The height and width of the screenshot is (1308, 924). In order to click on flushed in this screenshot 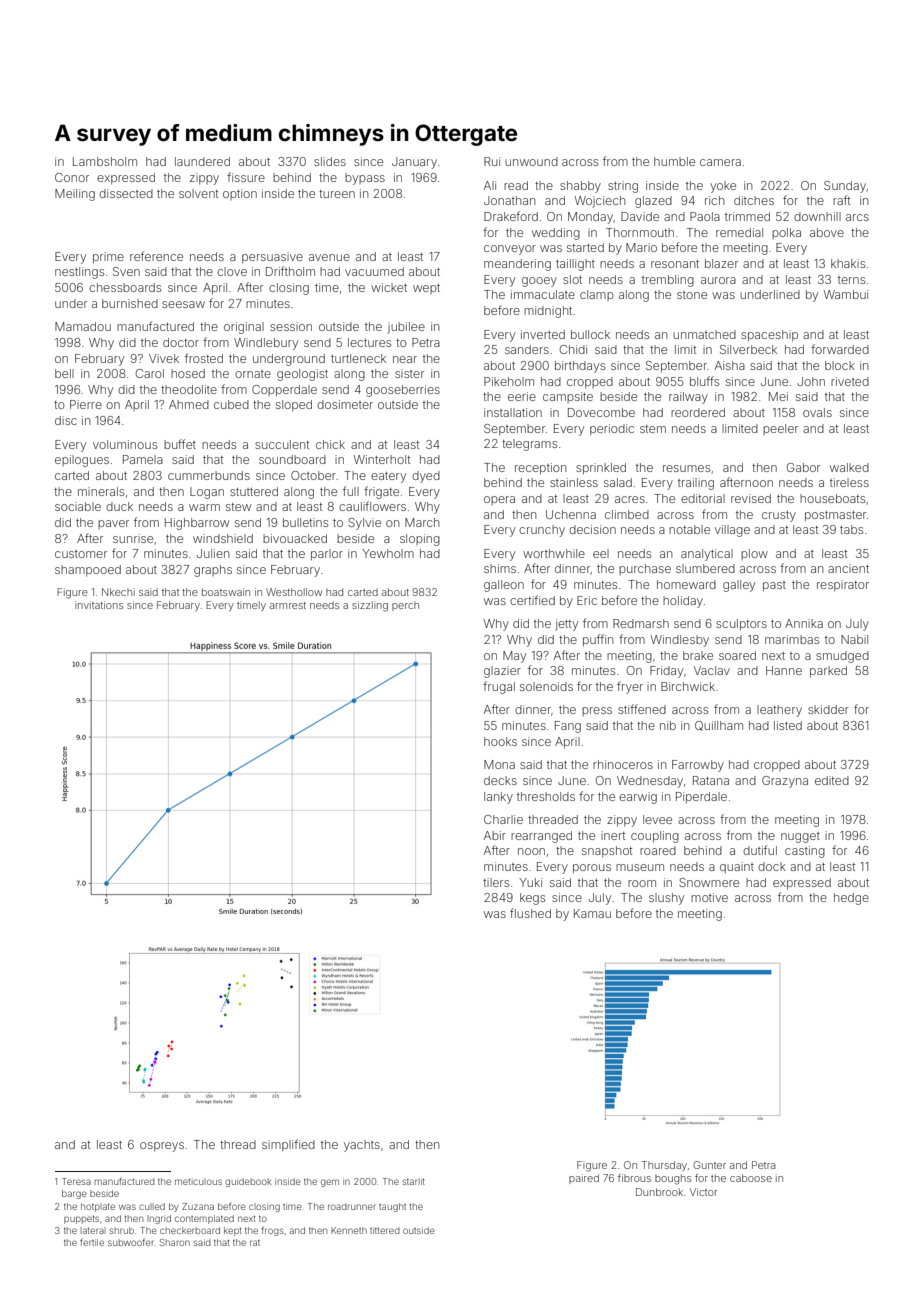, I will do `click(530, 913)`.
